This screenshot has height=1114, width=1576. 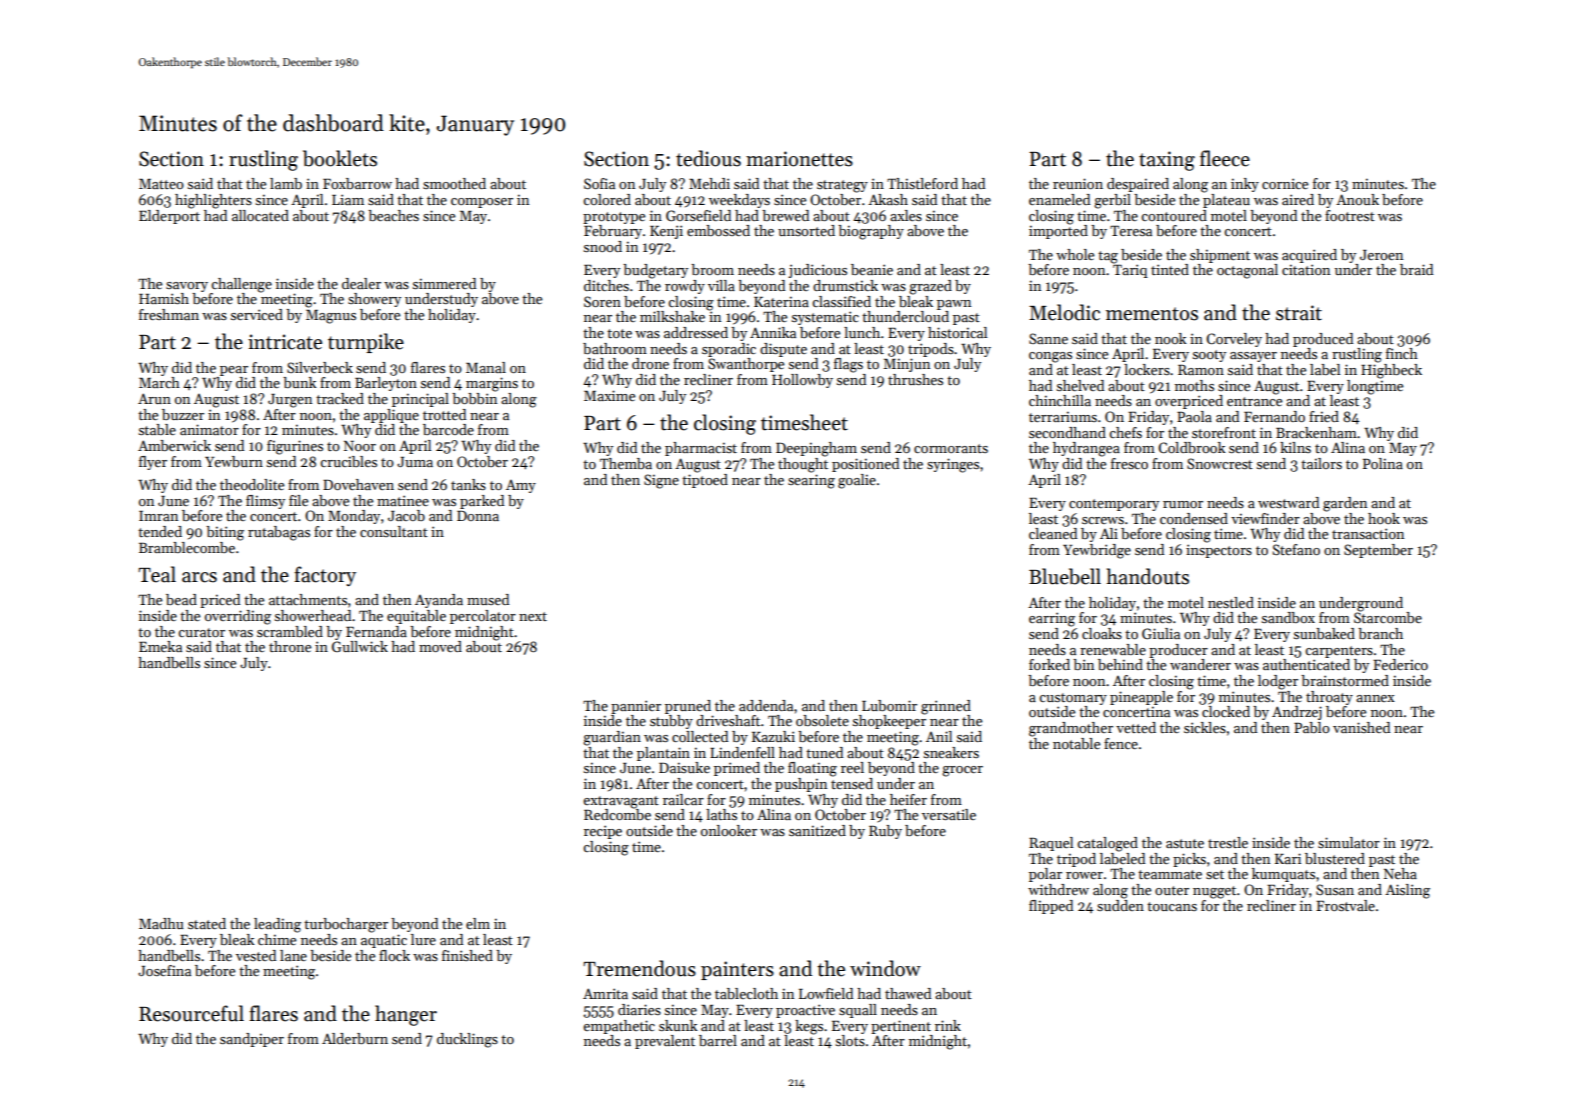 What do you see at coordinates (708, 158) in the screenshot?
I see `tedious` at bounding box center [708, 158].
